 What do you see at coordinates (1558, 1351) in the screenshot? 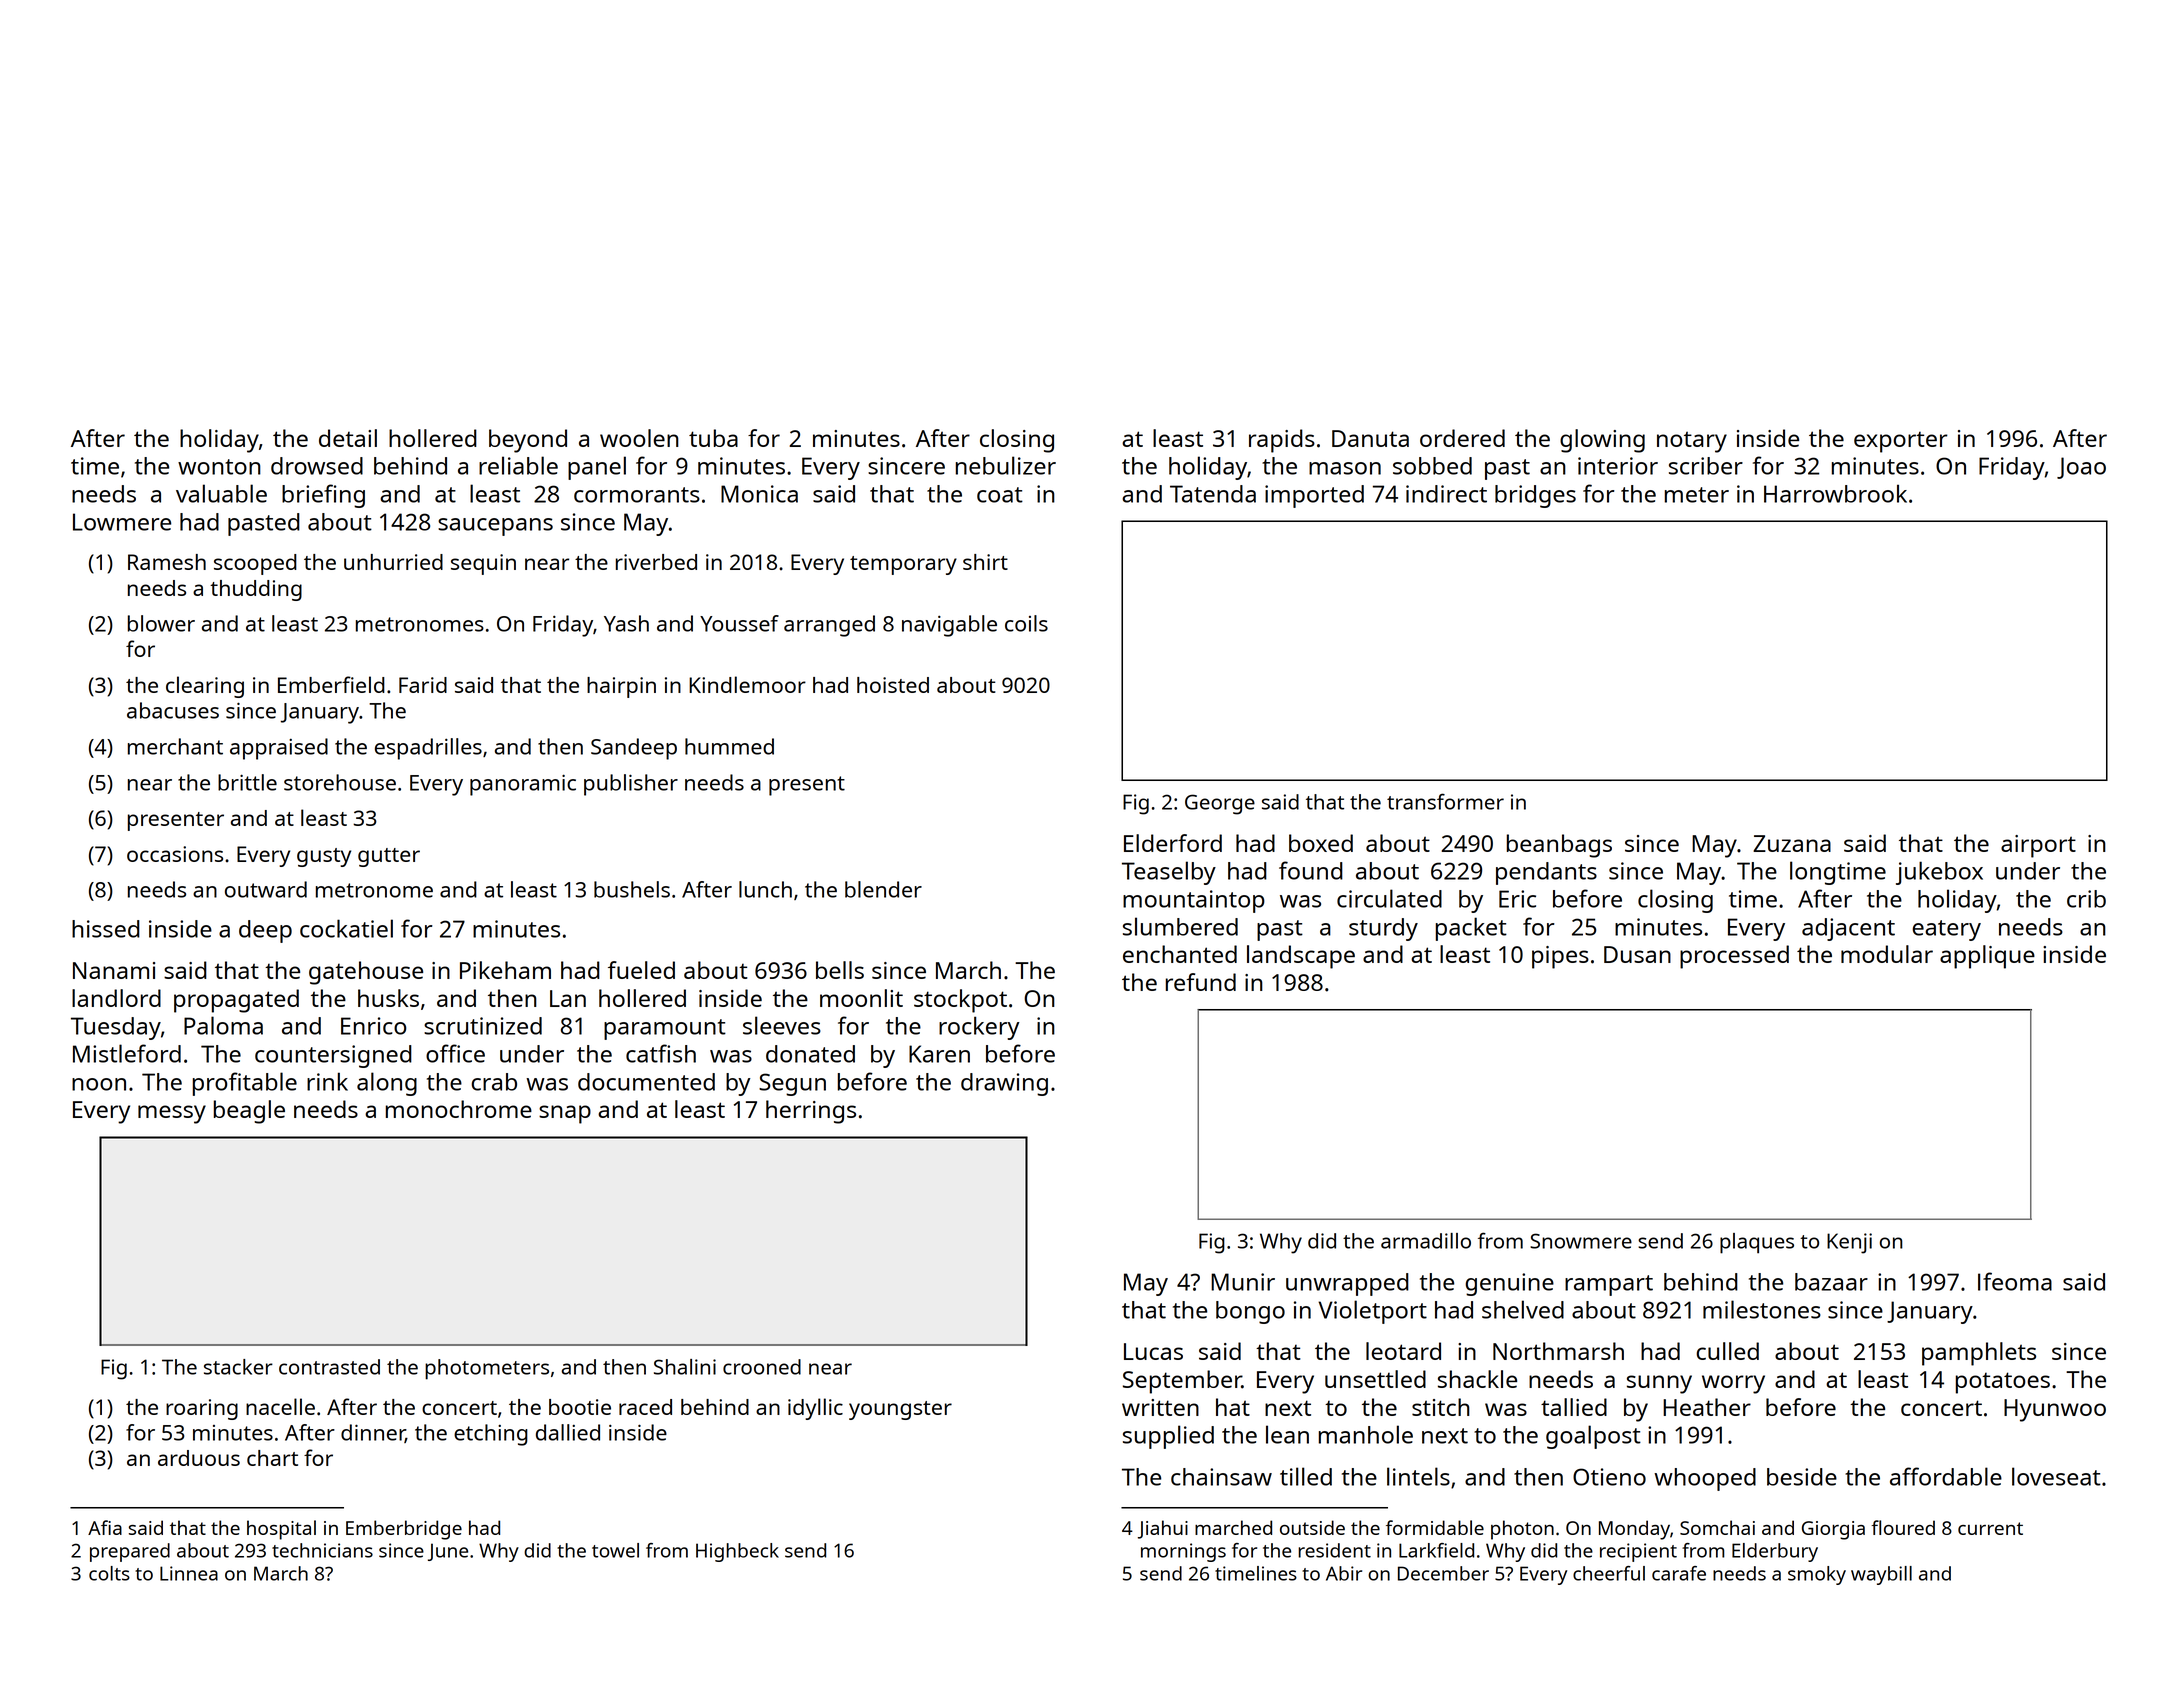
I see `Northmarsh` at bounding box center [1558, 1351].
